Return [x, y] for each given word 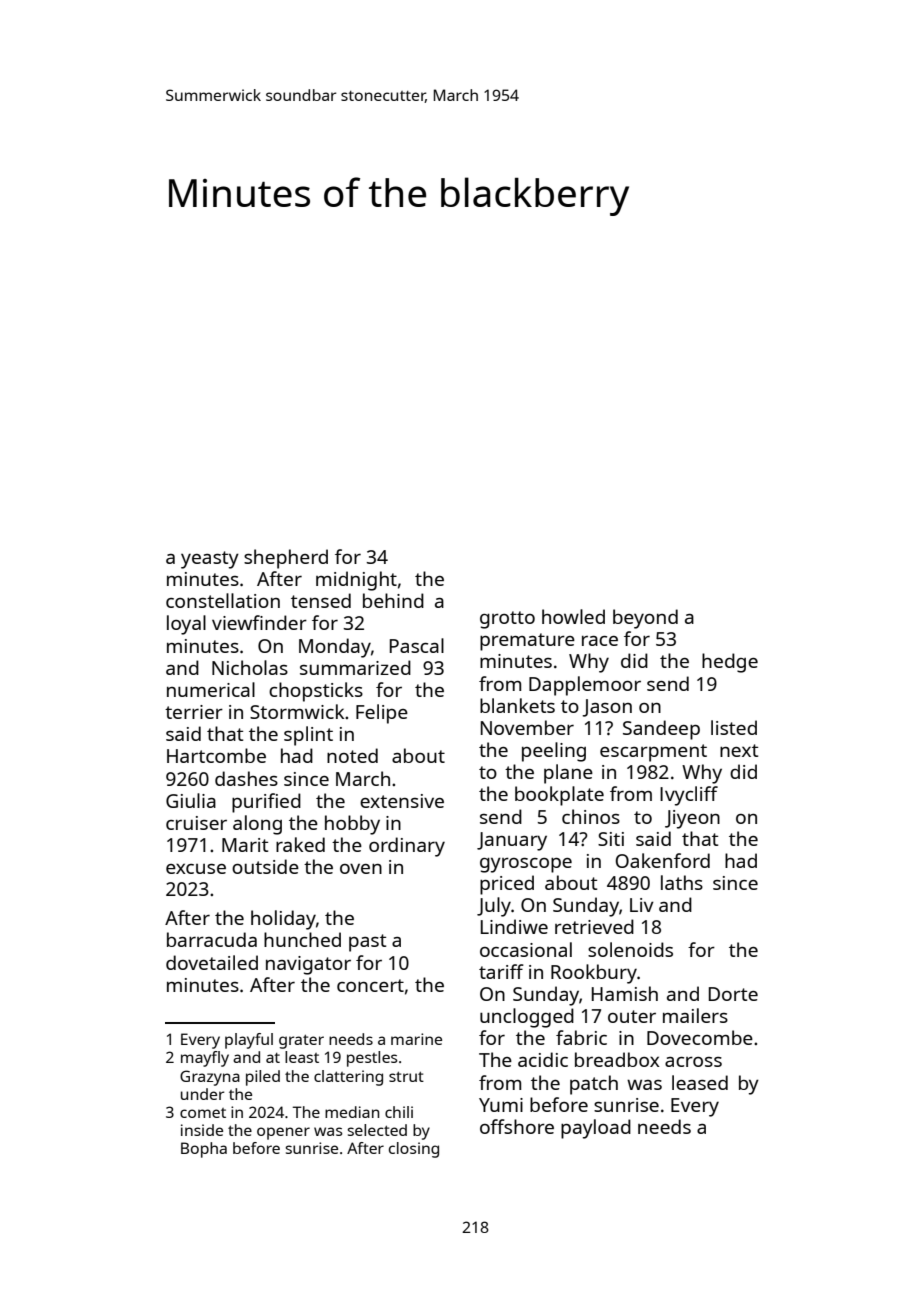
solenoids [630, 949]
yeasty [210, 560]
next [739, 750]
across [693, 1061]
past [367, 943]
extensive [402, 801]
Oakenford [663, 860]
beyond [645, 619]
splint [308, 736]
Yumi [501, 1105]
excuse [196, 868]
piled [263, 1078]
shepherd [286, 559]
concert [370, 985]
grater [301, 1042]
